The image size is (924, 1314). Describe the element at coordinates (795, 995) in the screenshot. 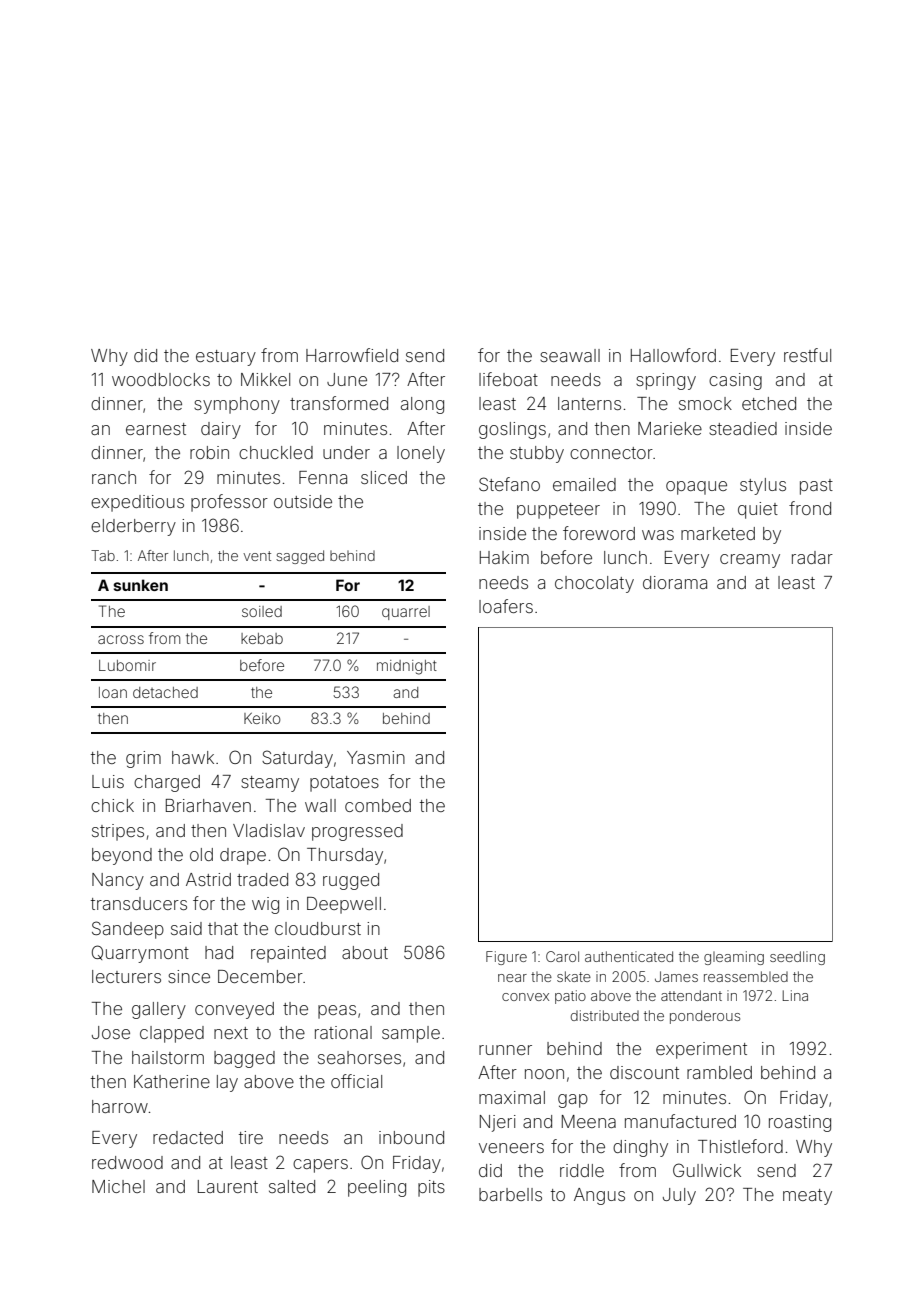

I see `Lina` at that location.
